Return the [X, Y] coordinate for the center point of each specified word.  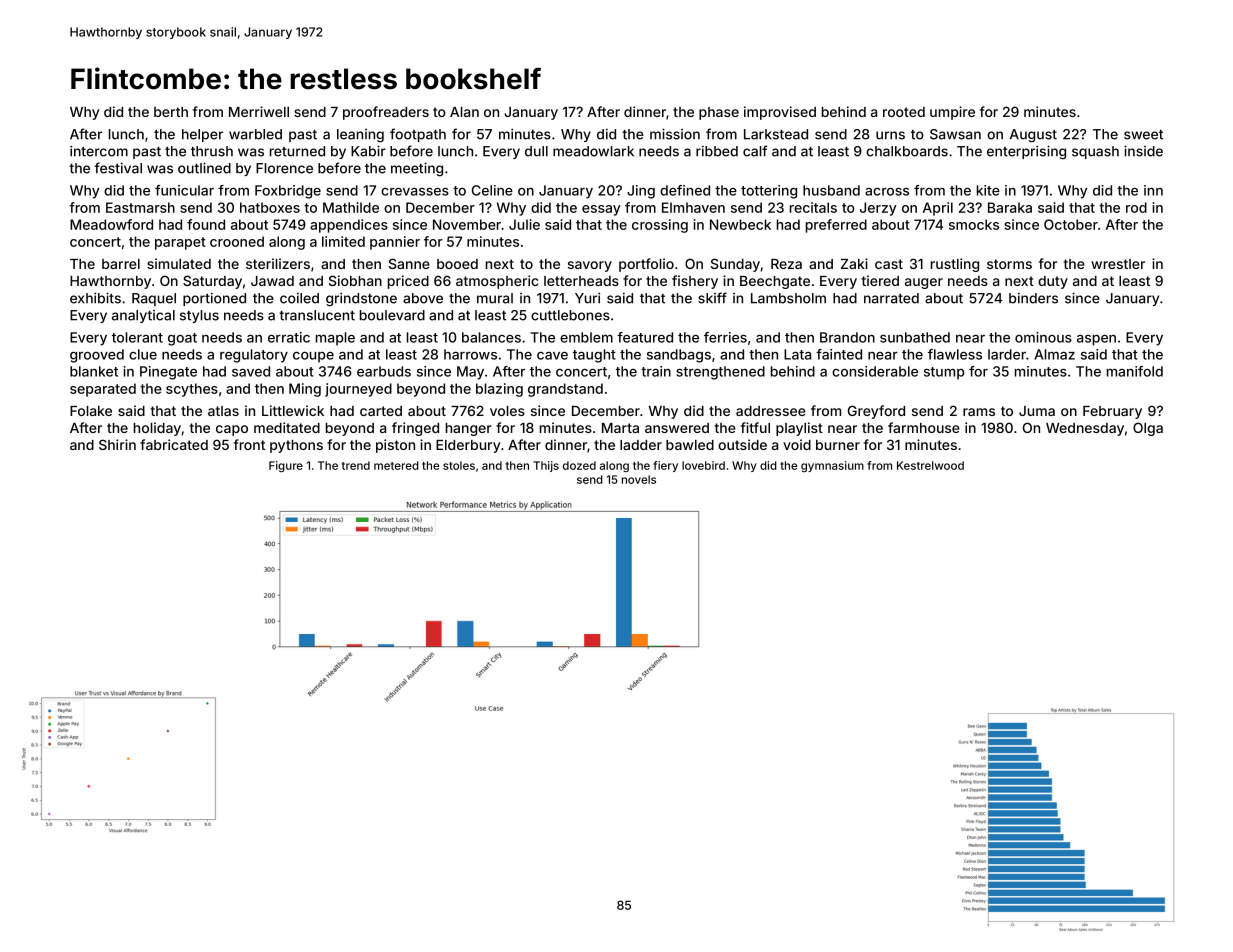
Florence [284, 168]
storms [1009, 264]
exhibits [95, 298]
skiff [712, 298]
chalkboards [907, 151]
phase [719, 113]
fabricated [174, 444]
